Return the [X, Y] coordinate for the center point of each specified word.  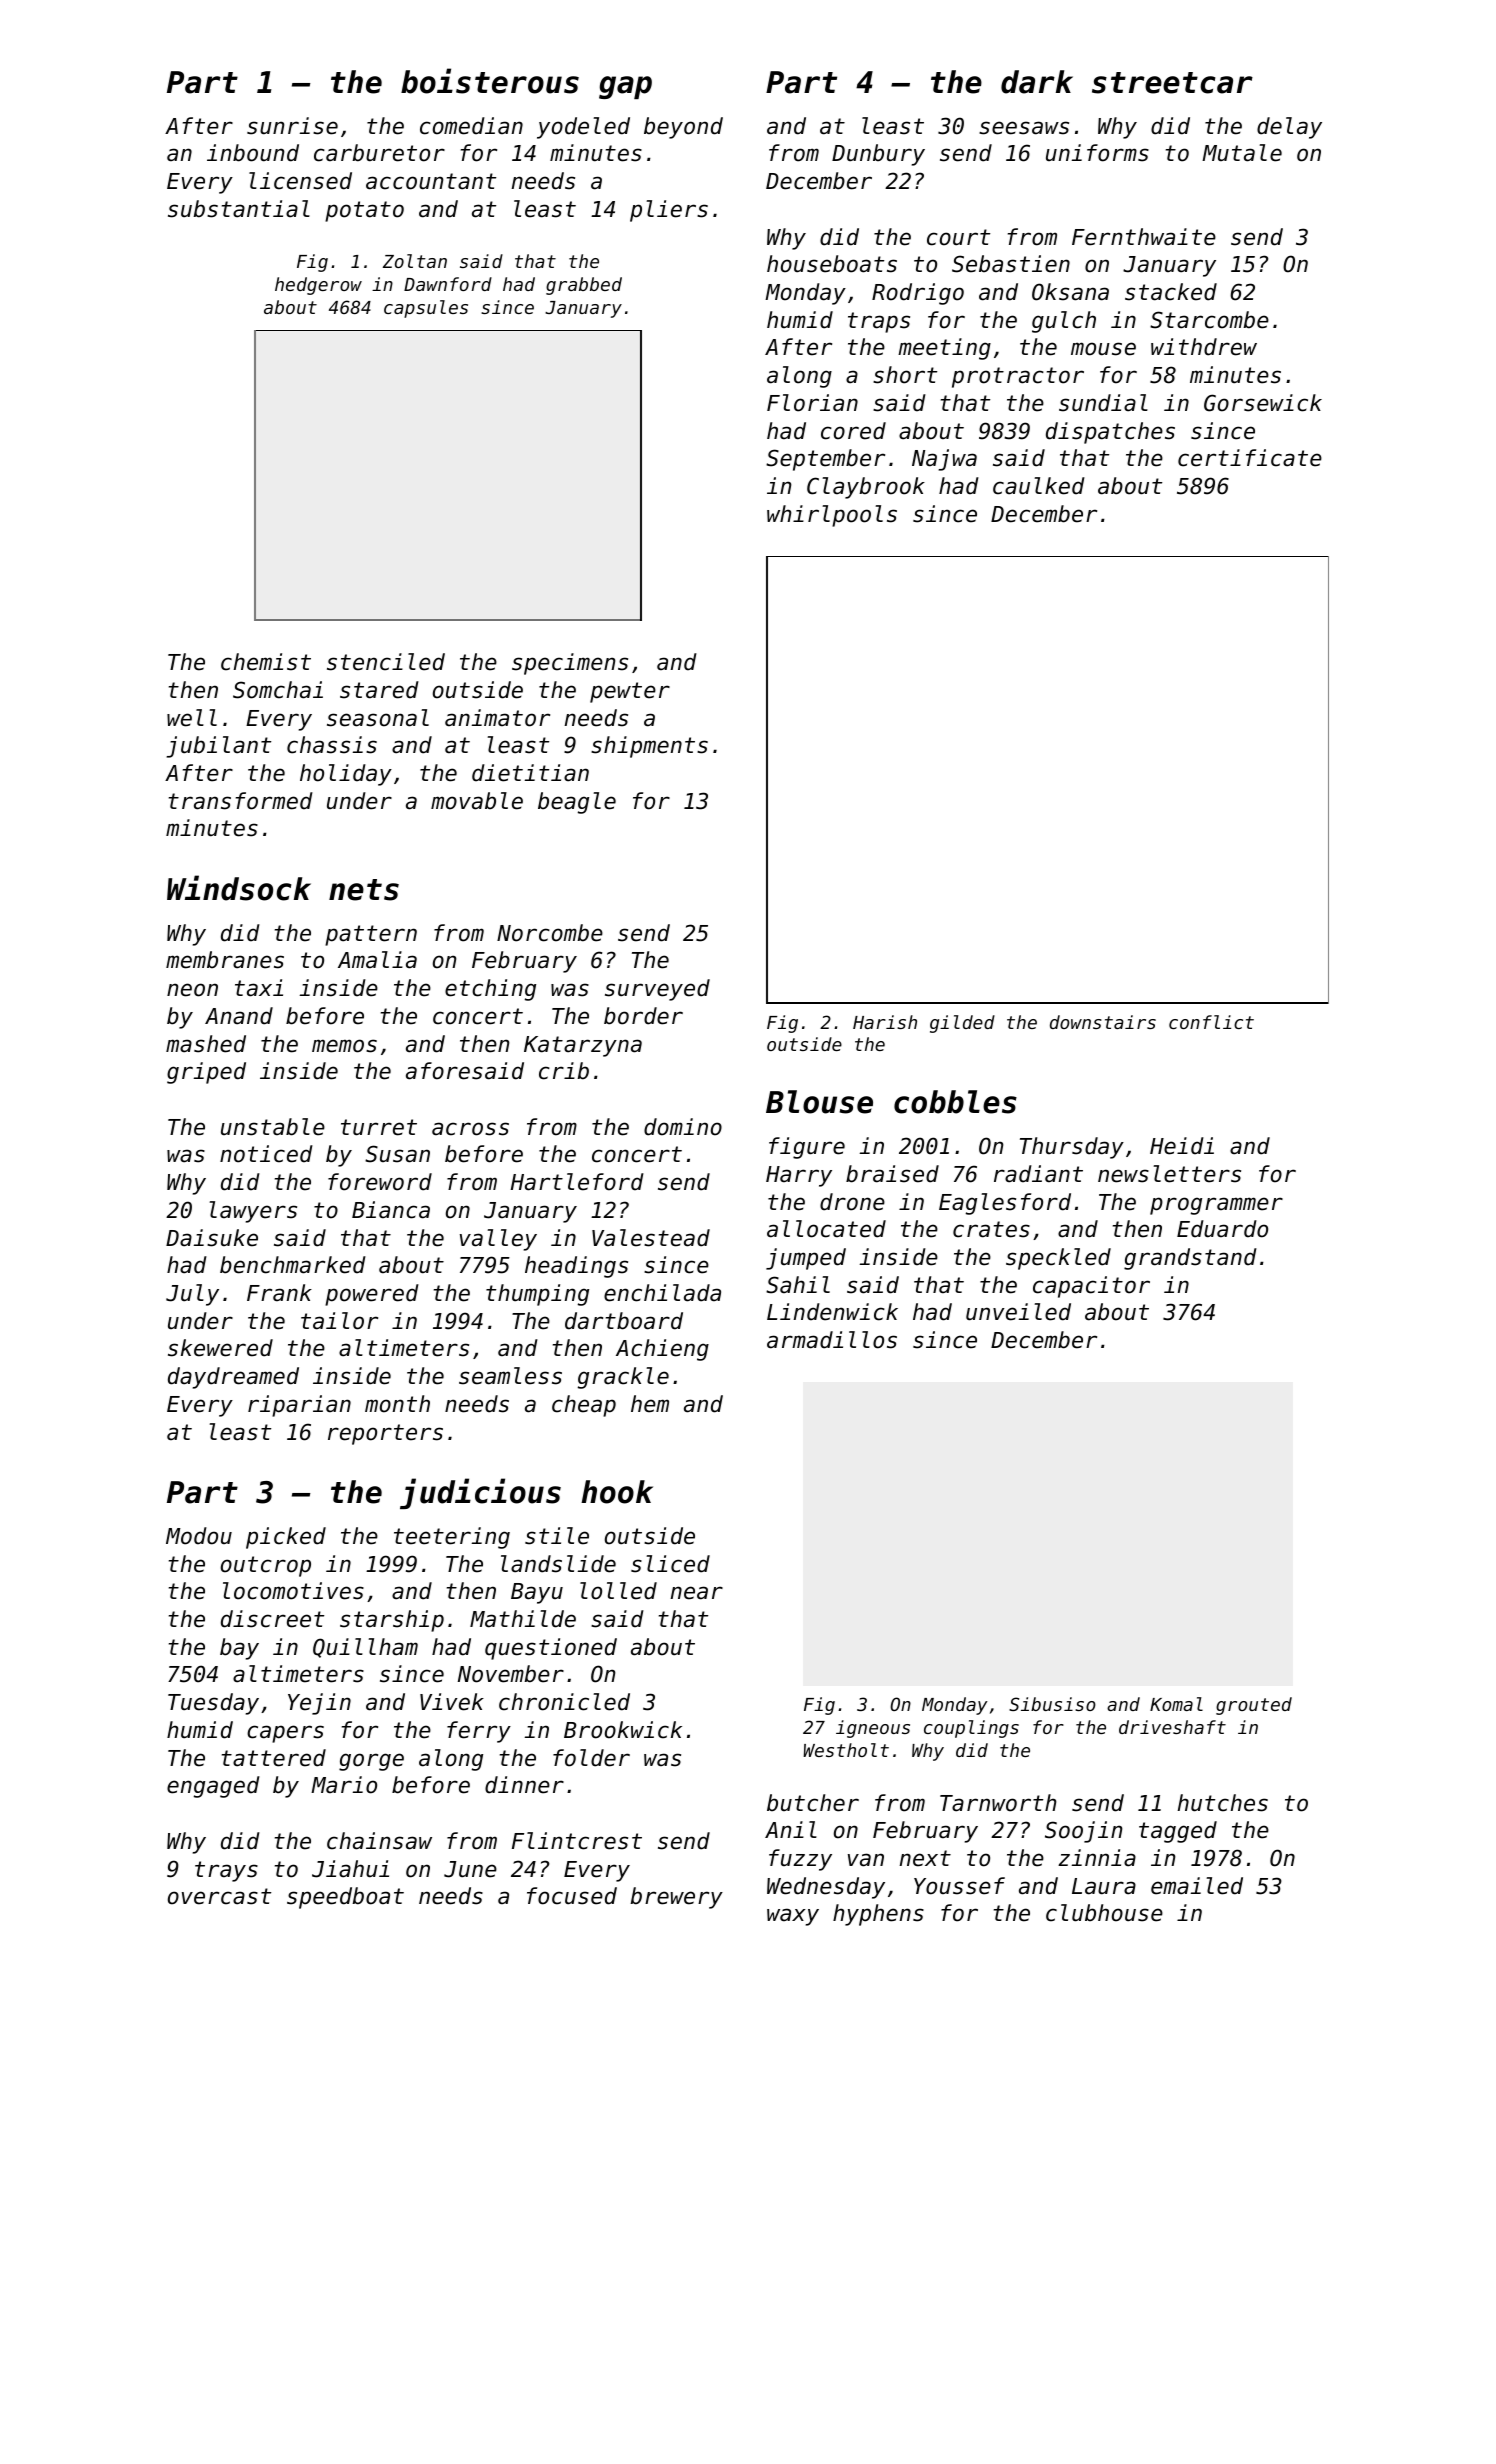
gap [625, 87]
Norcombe [550, 933]
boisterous [490, 81]
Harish [885, 1022]
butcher [813, 1803]
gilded [962, 1024]
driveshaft [1172, 1727]
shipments [649, 747]
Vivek [452, 1702]
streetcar [1172, 83]
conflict [1211, 1022]
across [470, 1129]
